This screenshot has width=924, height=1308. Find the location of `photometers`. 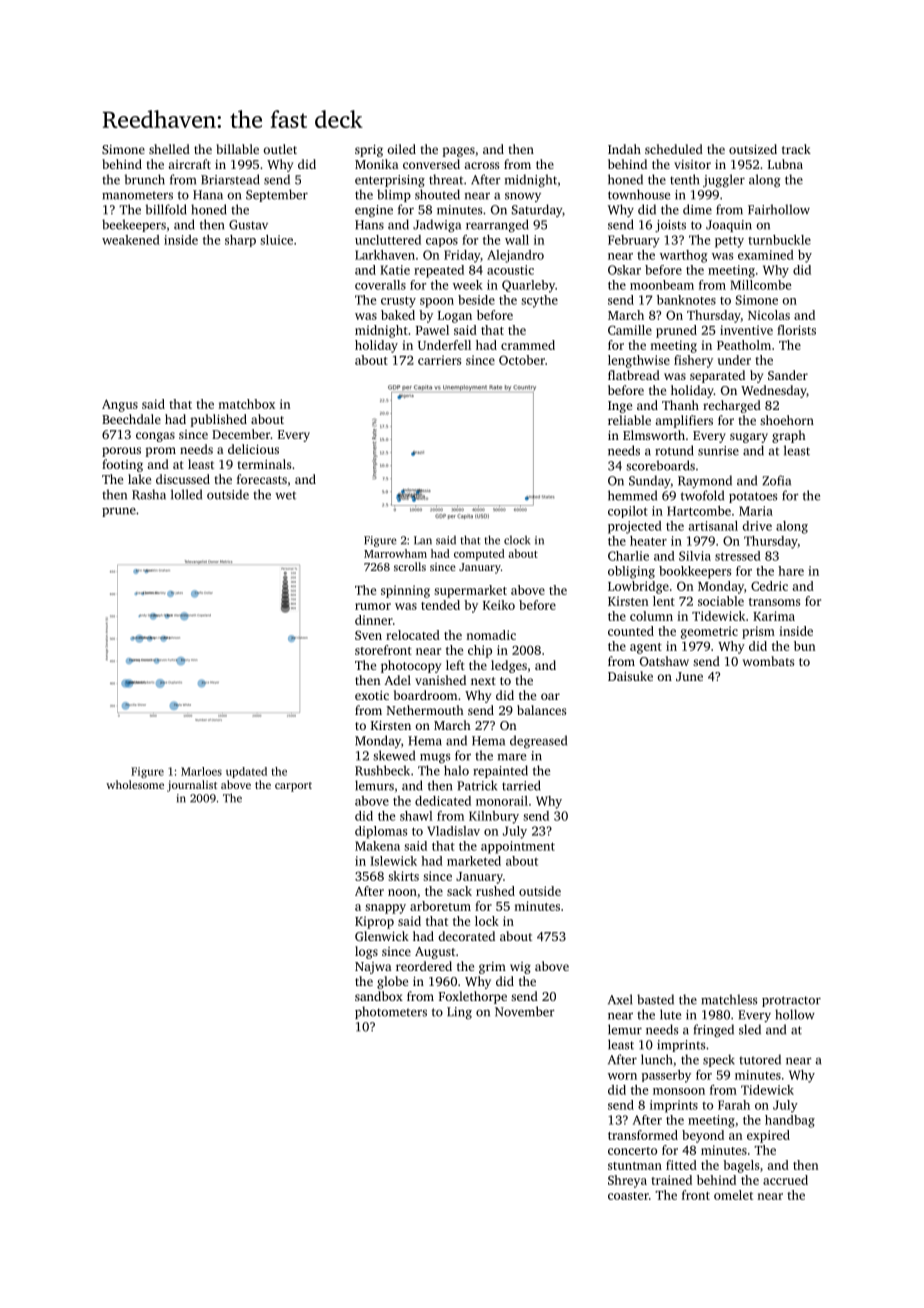

photometers is located at coordinates (391, 1012).
